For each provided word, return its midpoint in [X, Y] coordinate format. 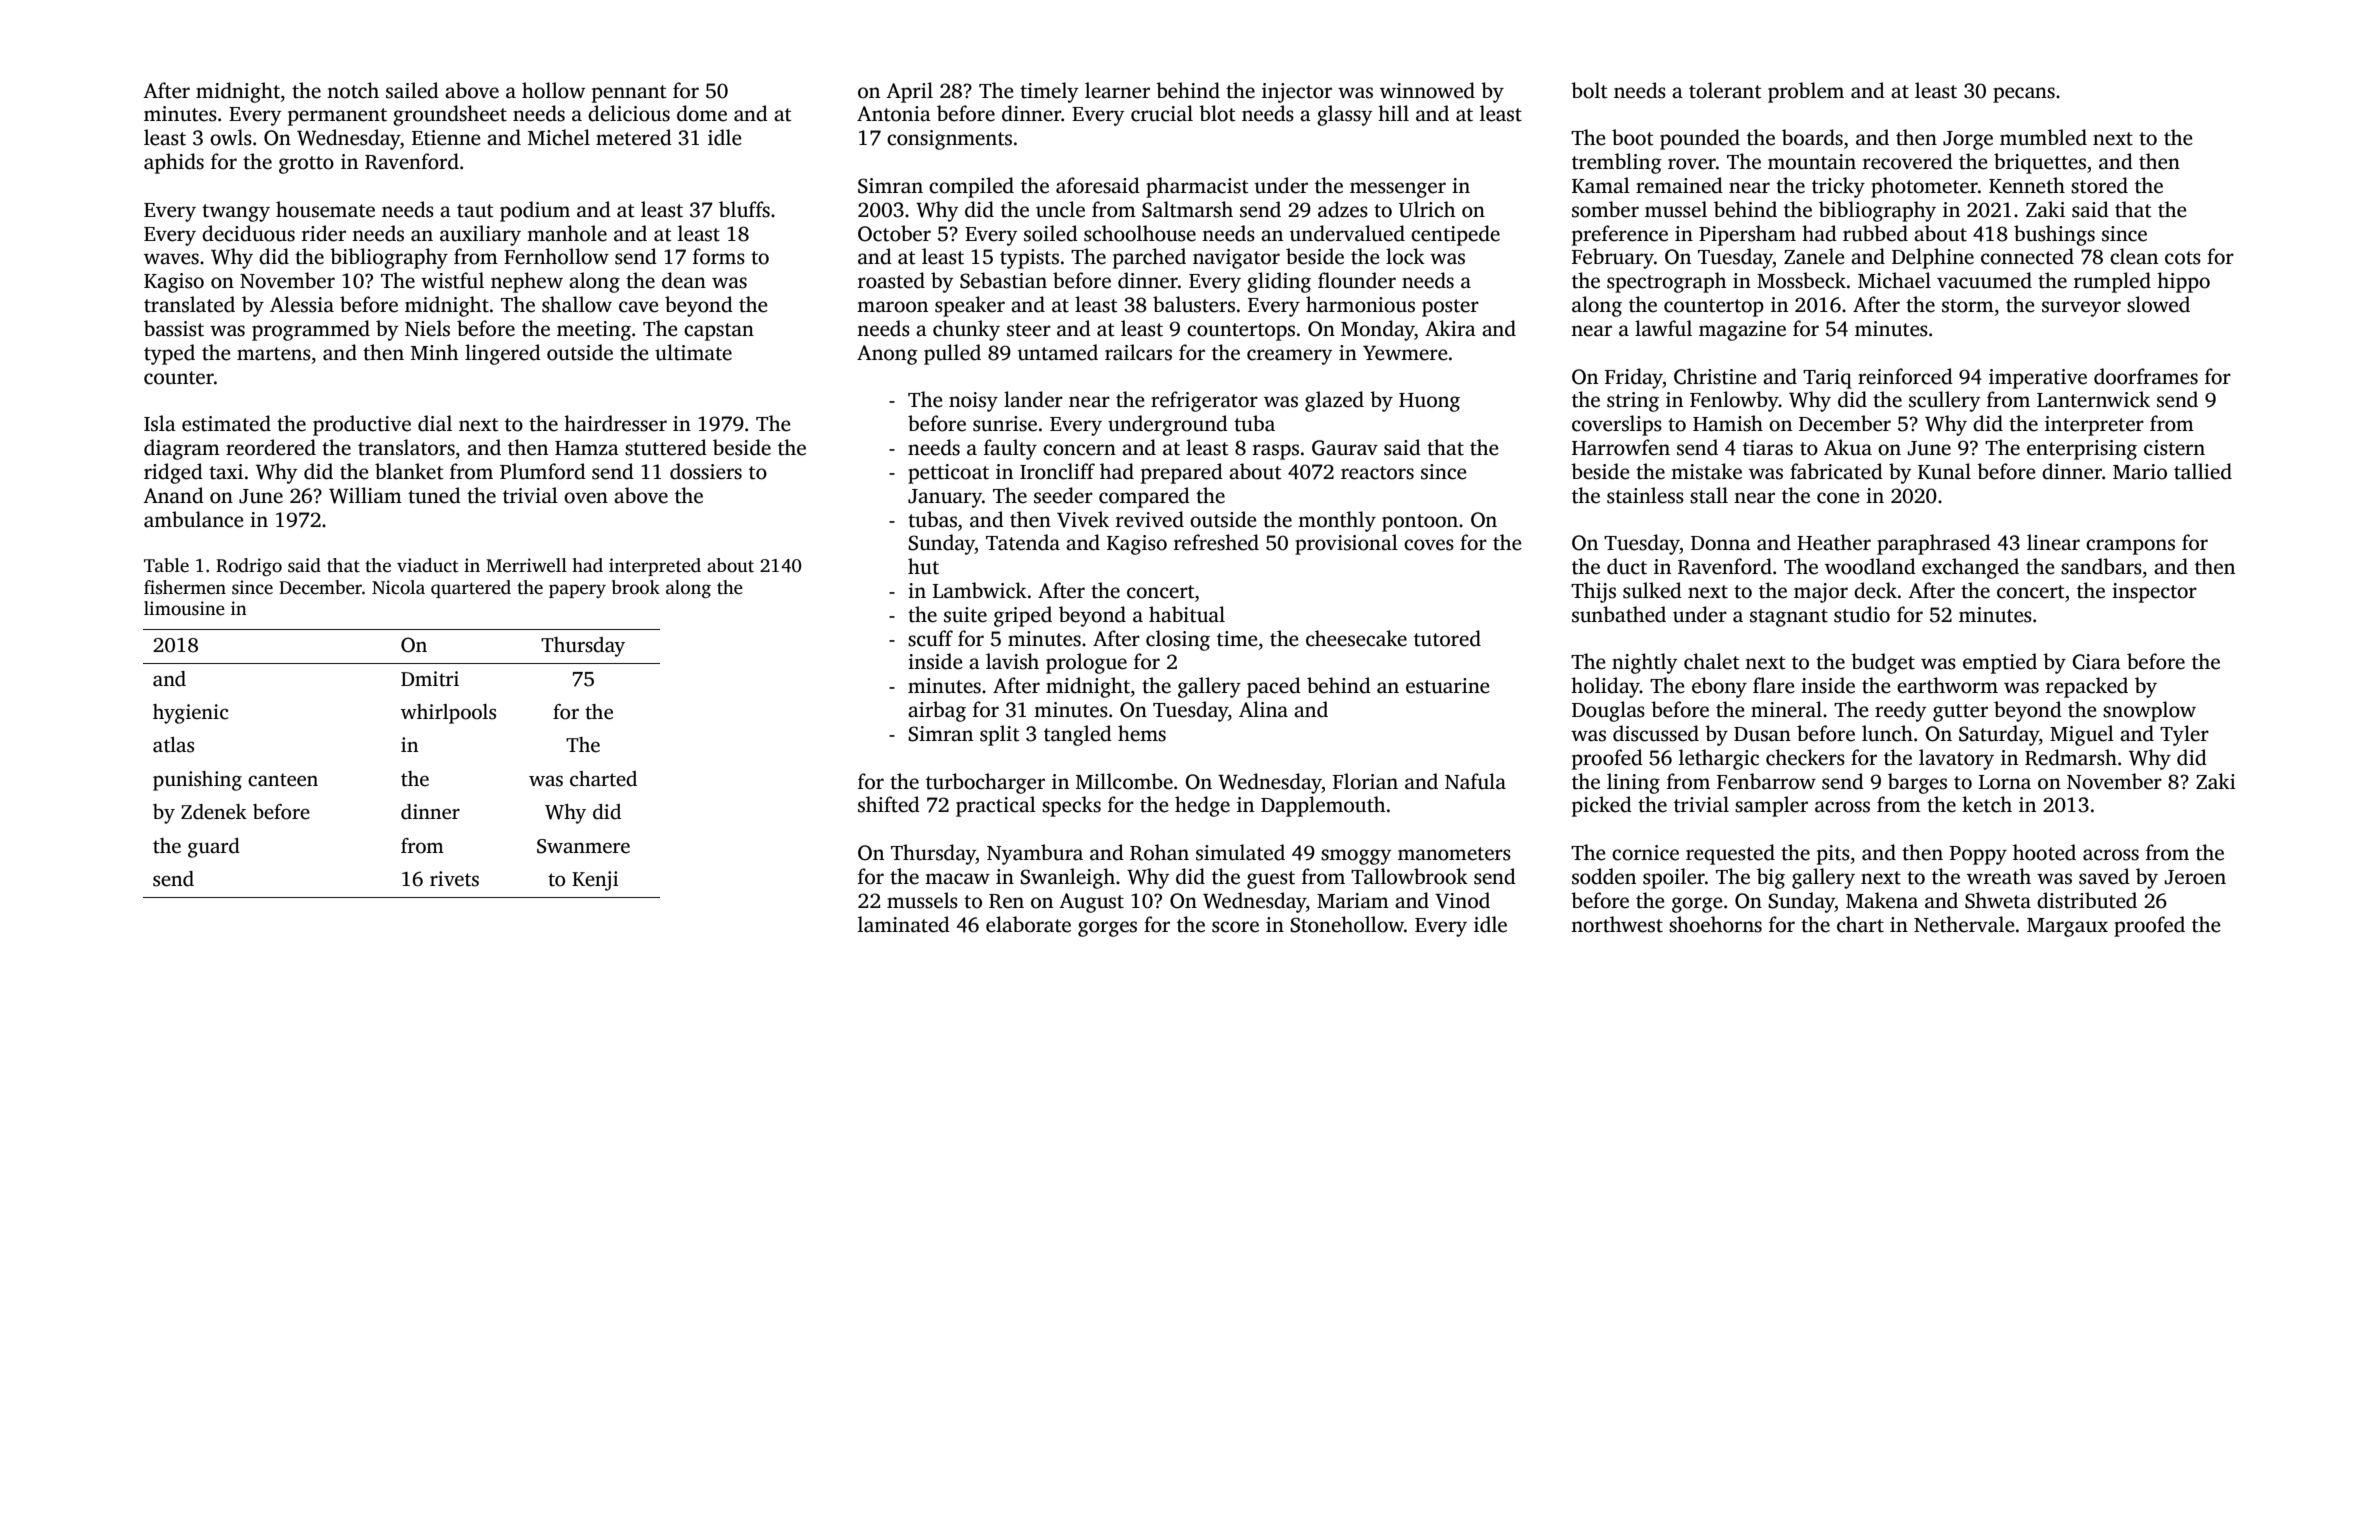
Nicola [398, 587]
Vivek [1083, 519]
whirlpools [448, 714]
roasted [891, 280]
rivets [454, 879]
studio [1862, 614]
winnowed [1427, 90]
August [1091, 903]
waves [171, 259]
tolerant [1725, 90]
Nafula [1475, 781]
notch [353, 90]
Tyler [2184, 735]
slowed [2158, 304]
